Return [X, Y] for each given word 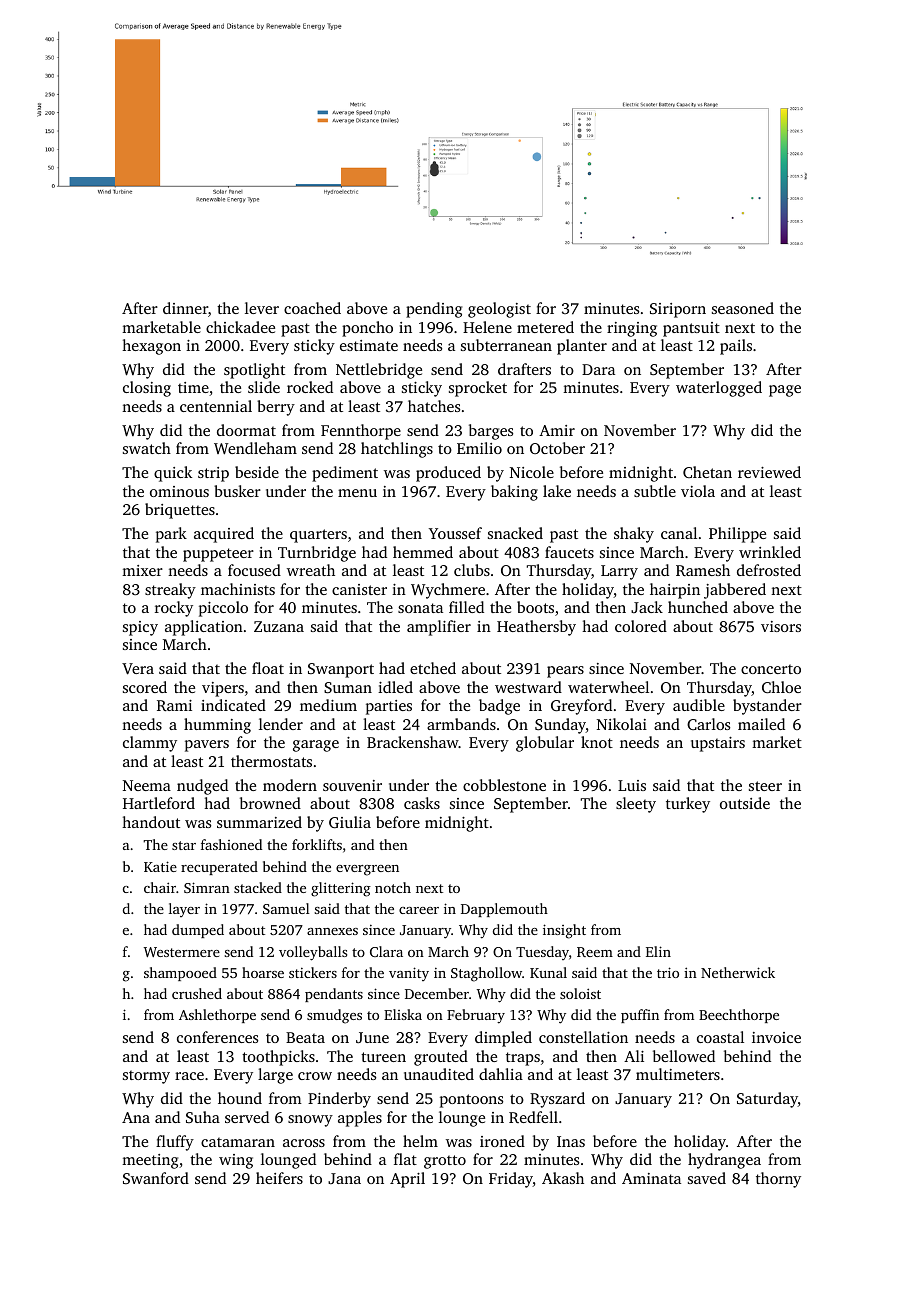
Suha [203, 1117]
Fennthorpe [361, 432]
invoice [776, 1037]
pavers [207, 746]
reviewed [769, 472]
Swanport [341, 670]
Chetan [707, 472]
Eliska [403, 1014]
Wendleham [255, 448]
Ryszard [557, 1100]
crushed [197, 993]
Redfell [533, 1117]
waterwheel [608, 687]
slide [264, 387]
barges [491, 432]
